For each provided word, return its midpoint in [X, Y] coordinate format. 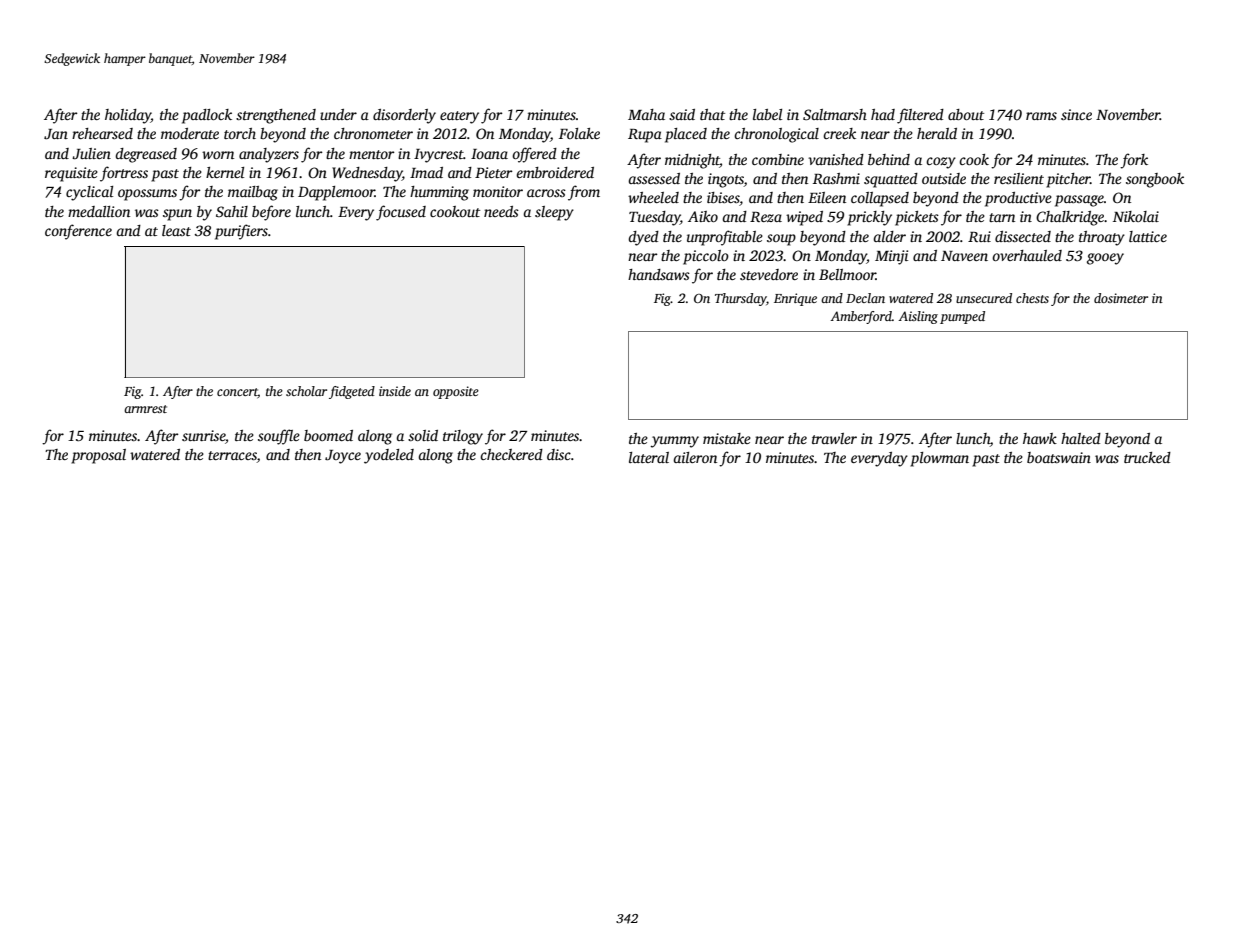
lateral [649, 457]
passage [1079, 201]
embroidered [555, 172]
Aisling [918, 317]
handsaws [659, 274]
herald [937, 133]
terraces [232, 457]
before [271, 213]
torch [240, 133]
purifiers [241, 232]
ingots [726, 180]
